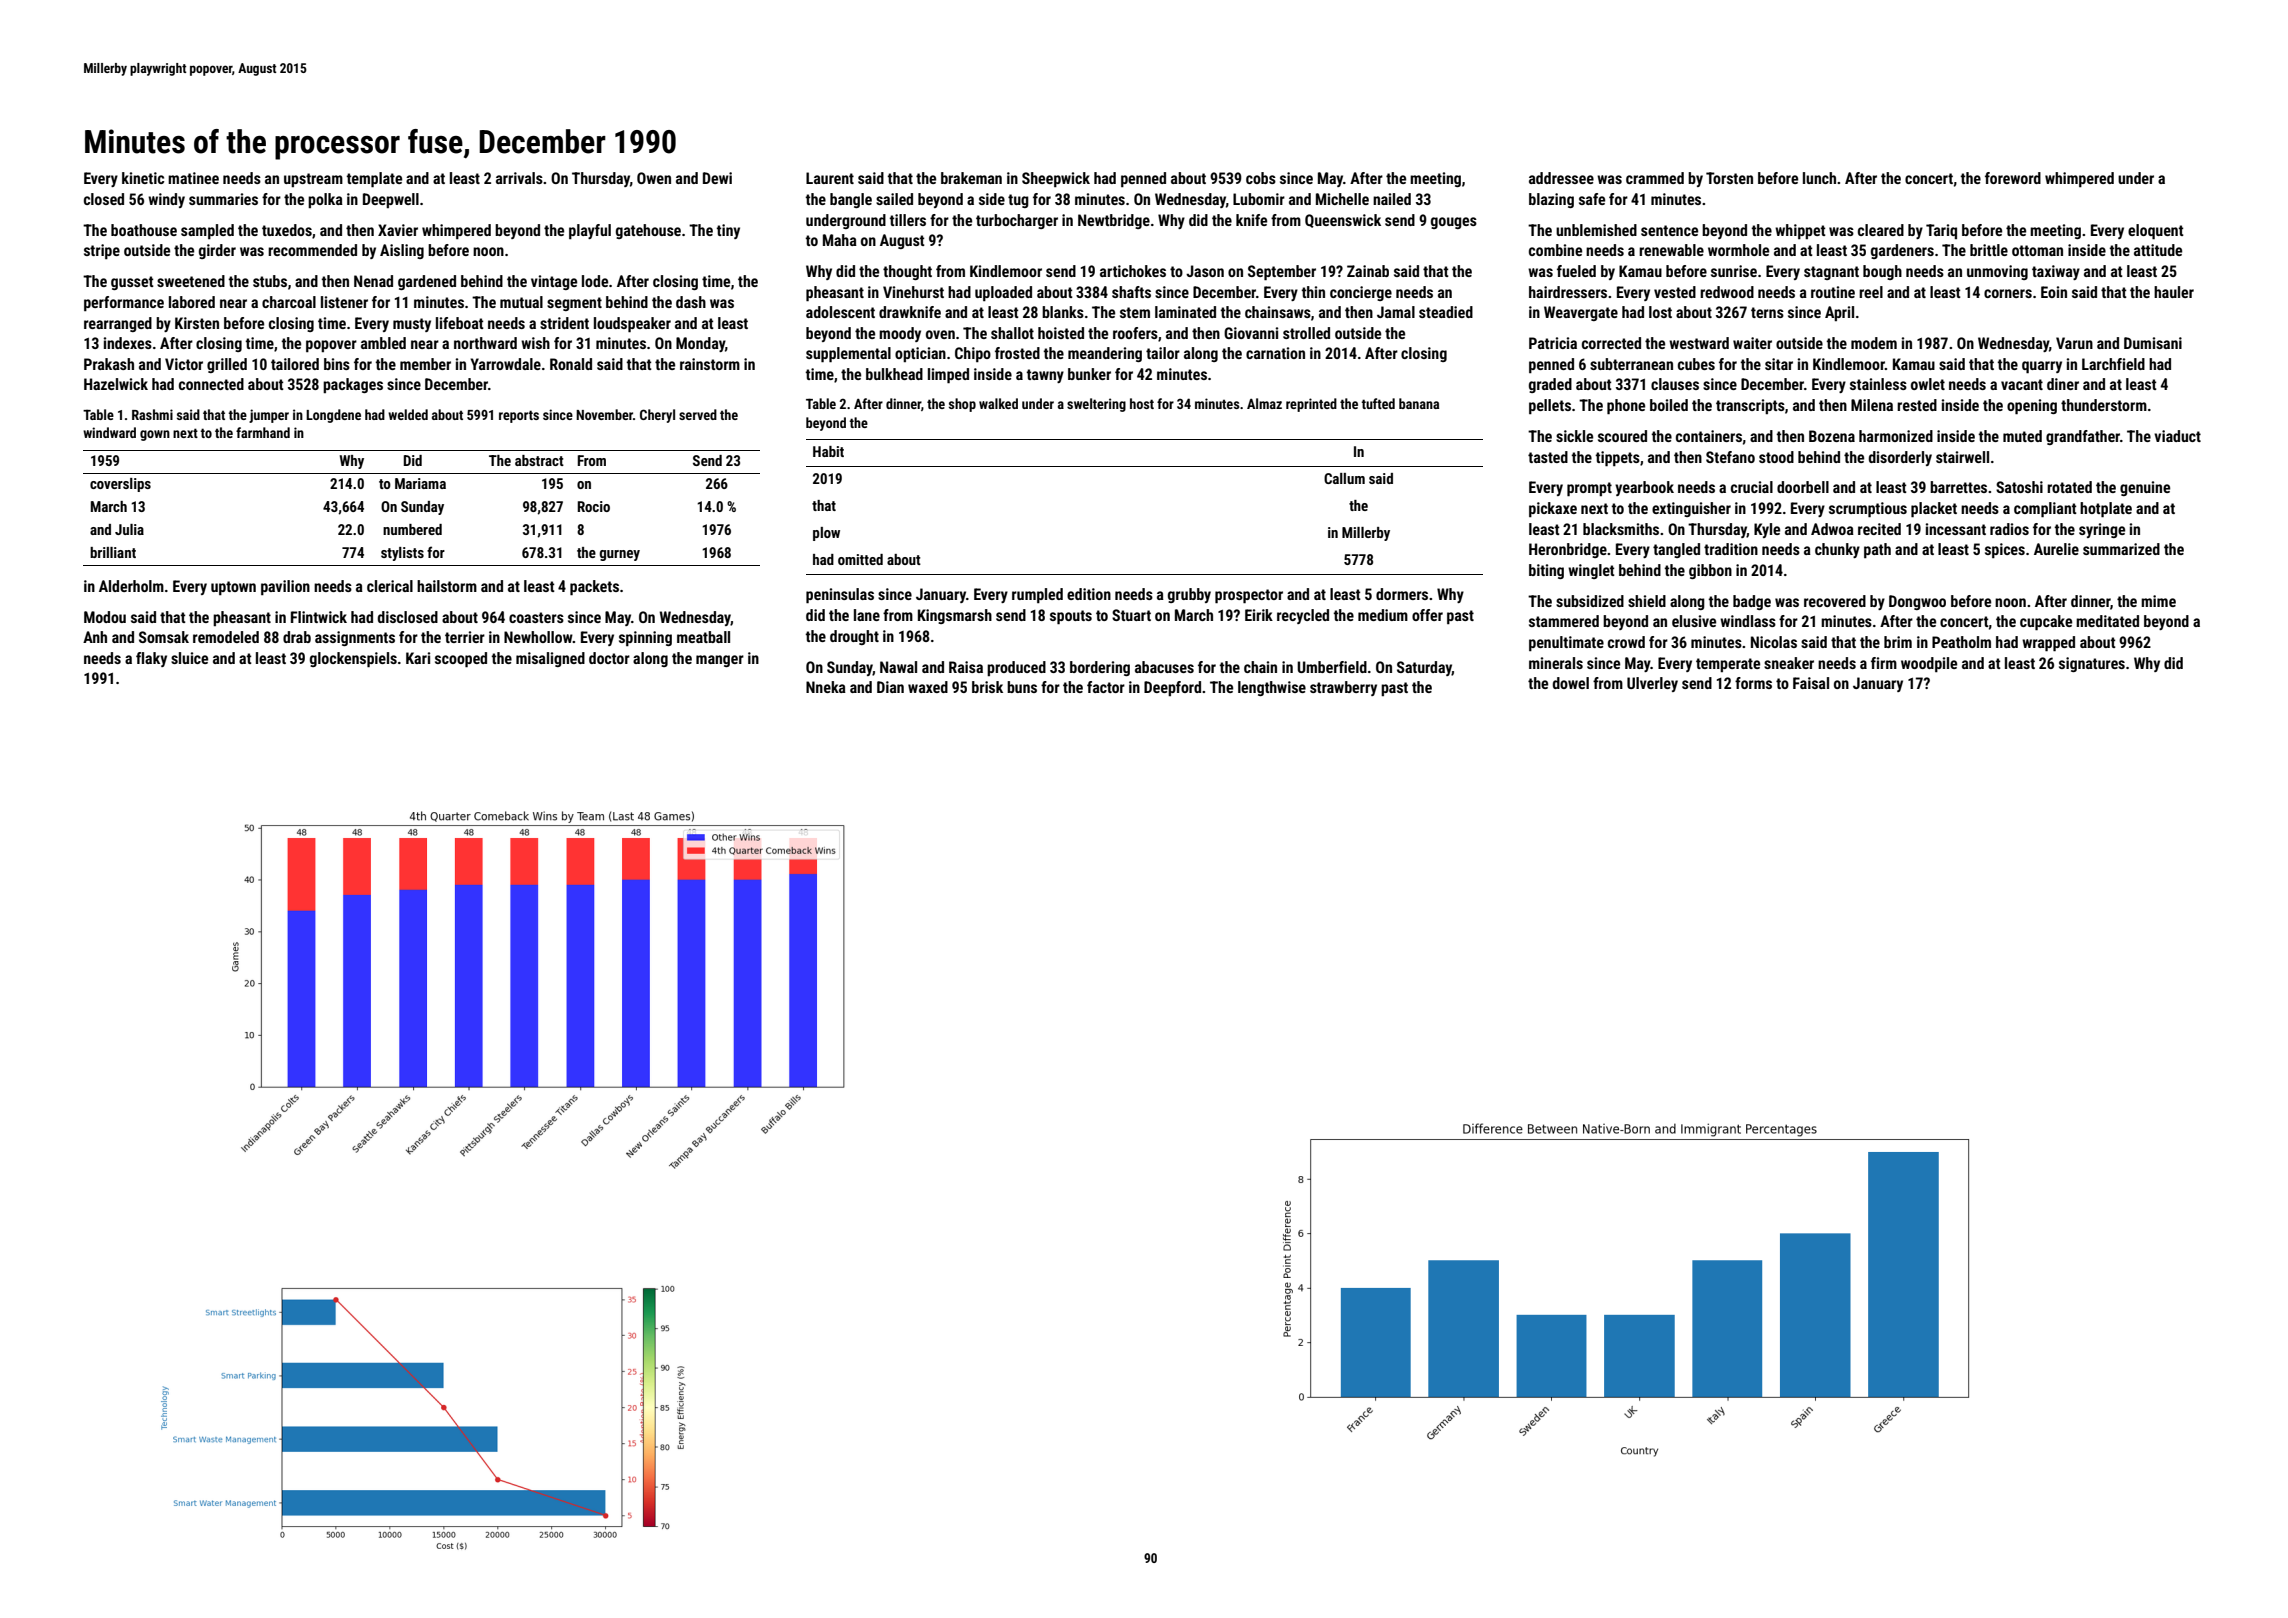  Describe the element at coordinates (2107, 621) in the page. I see `meditated` at that location.
